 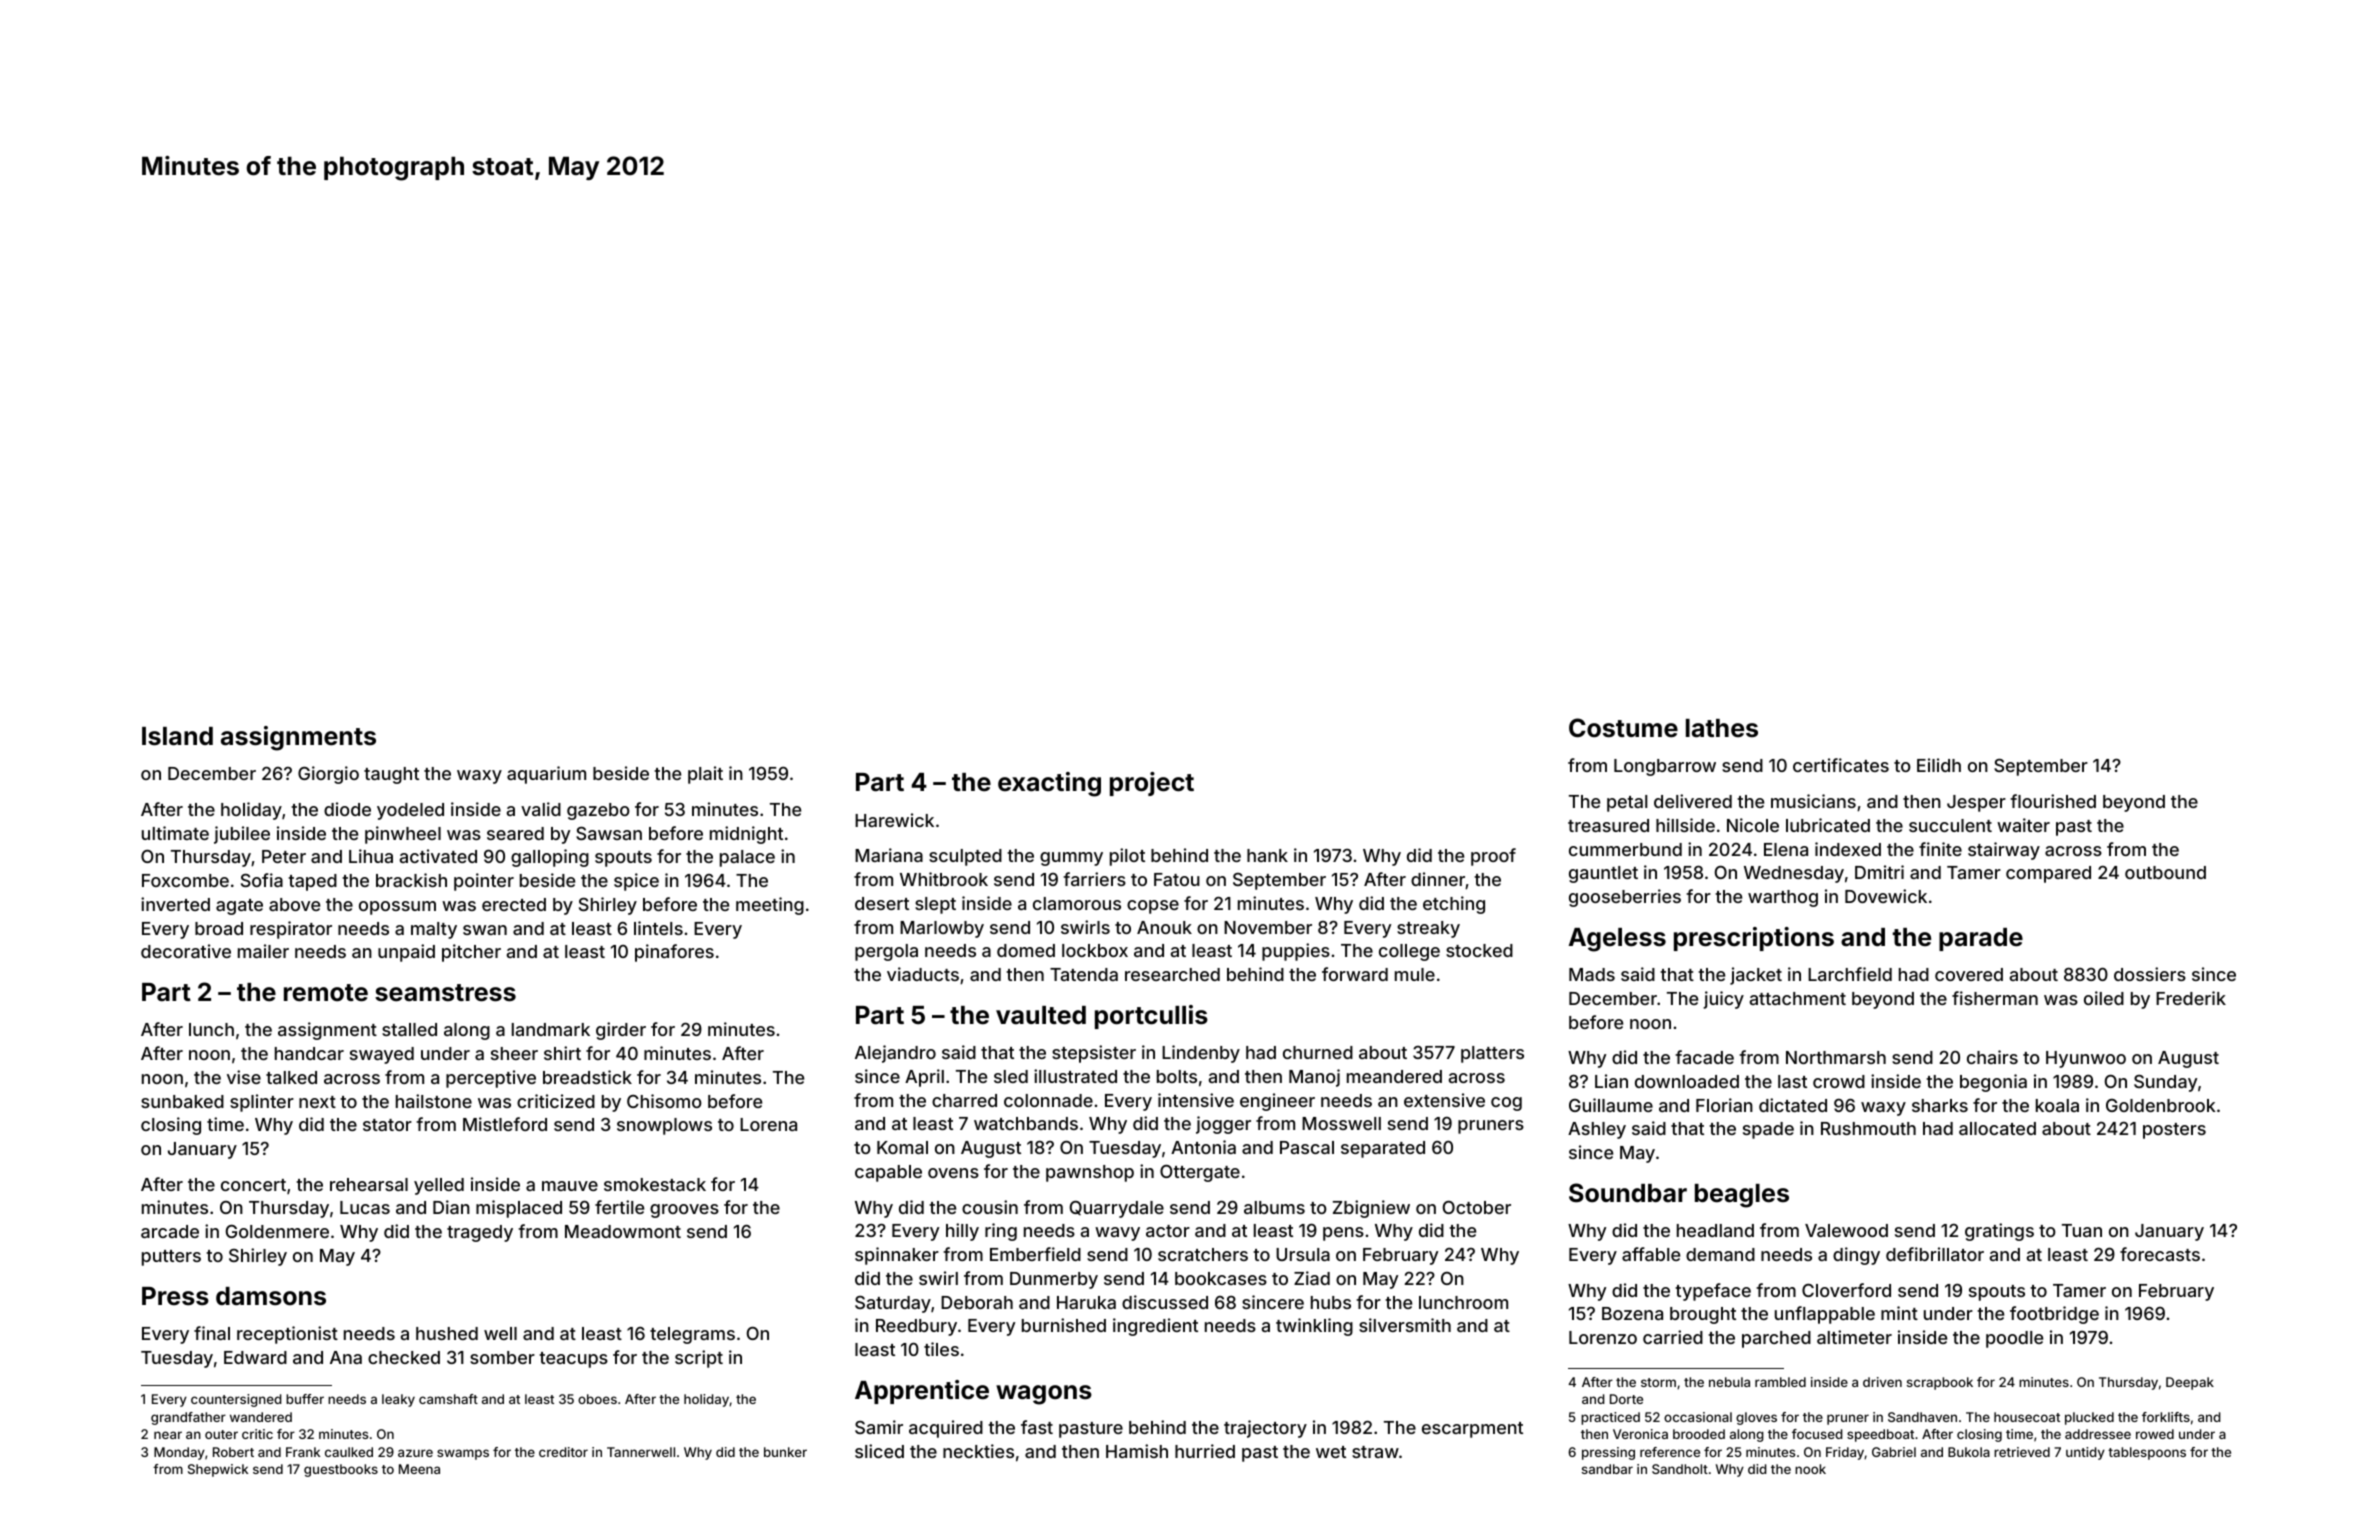 I want to click on colonnade, so click(x=1048, y=1100).
